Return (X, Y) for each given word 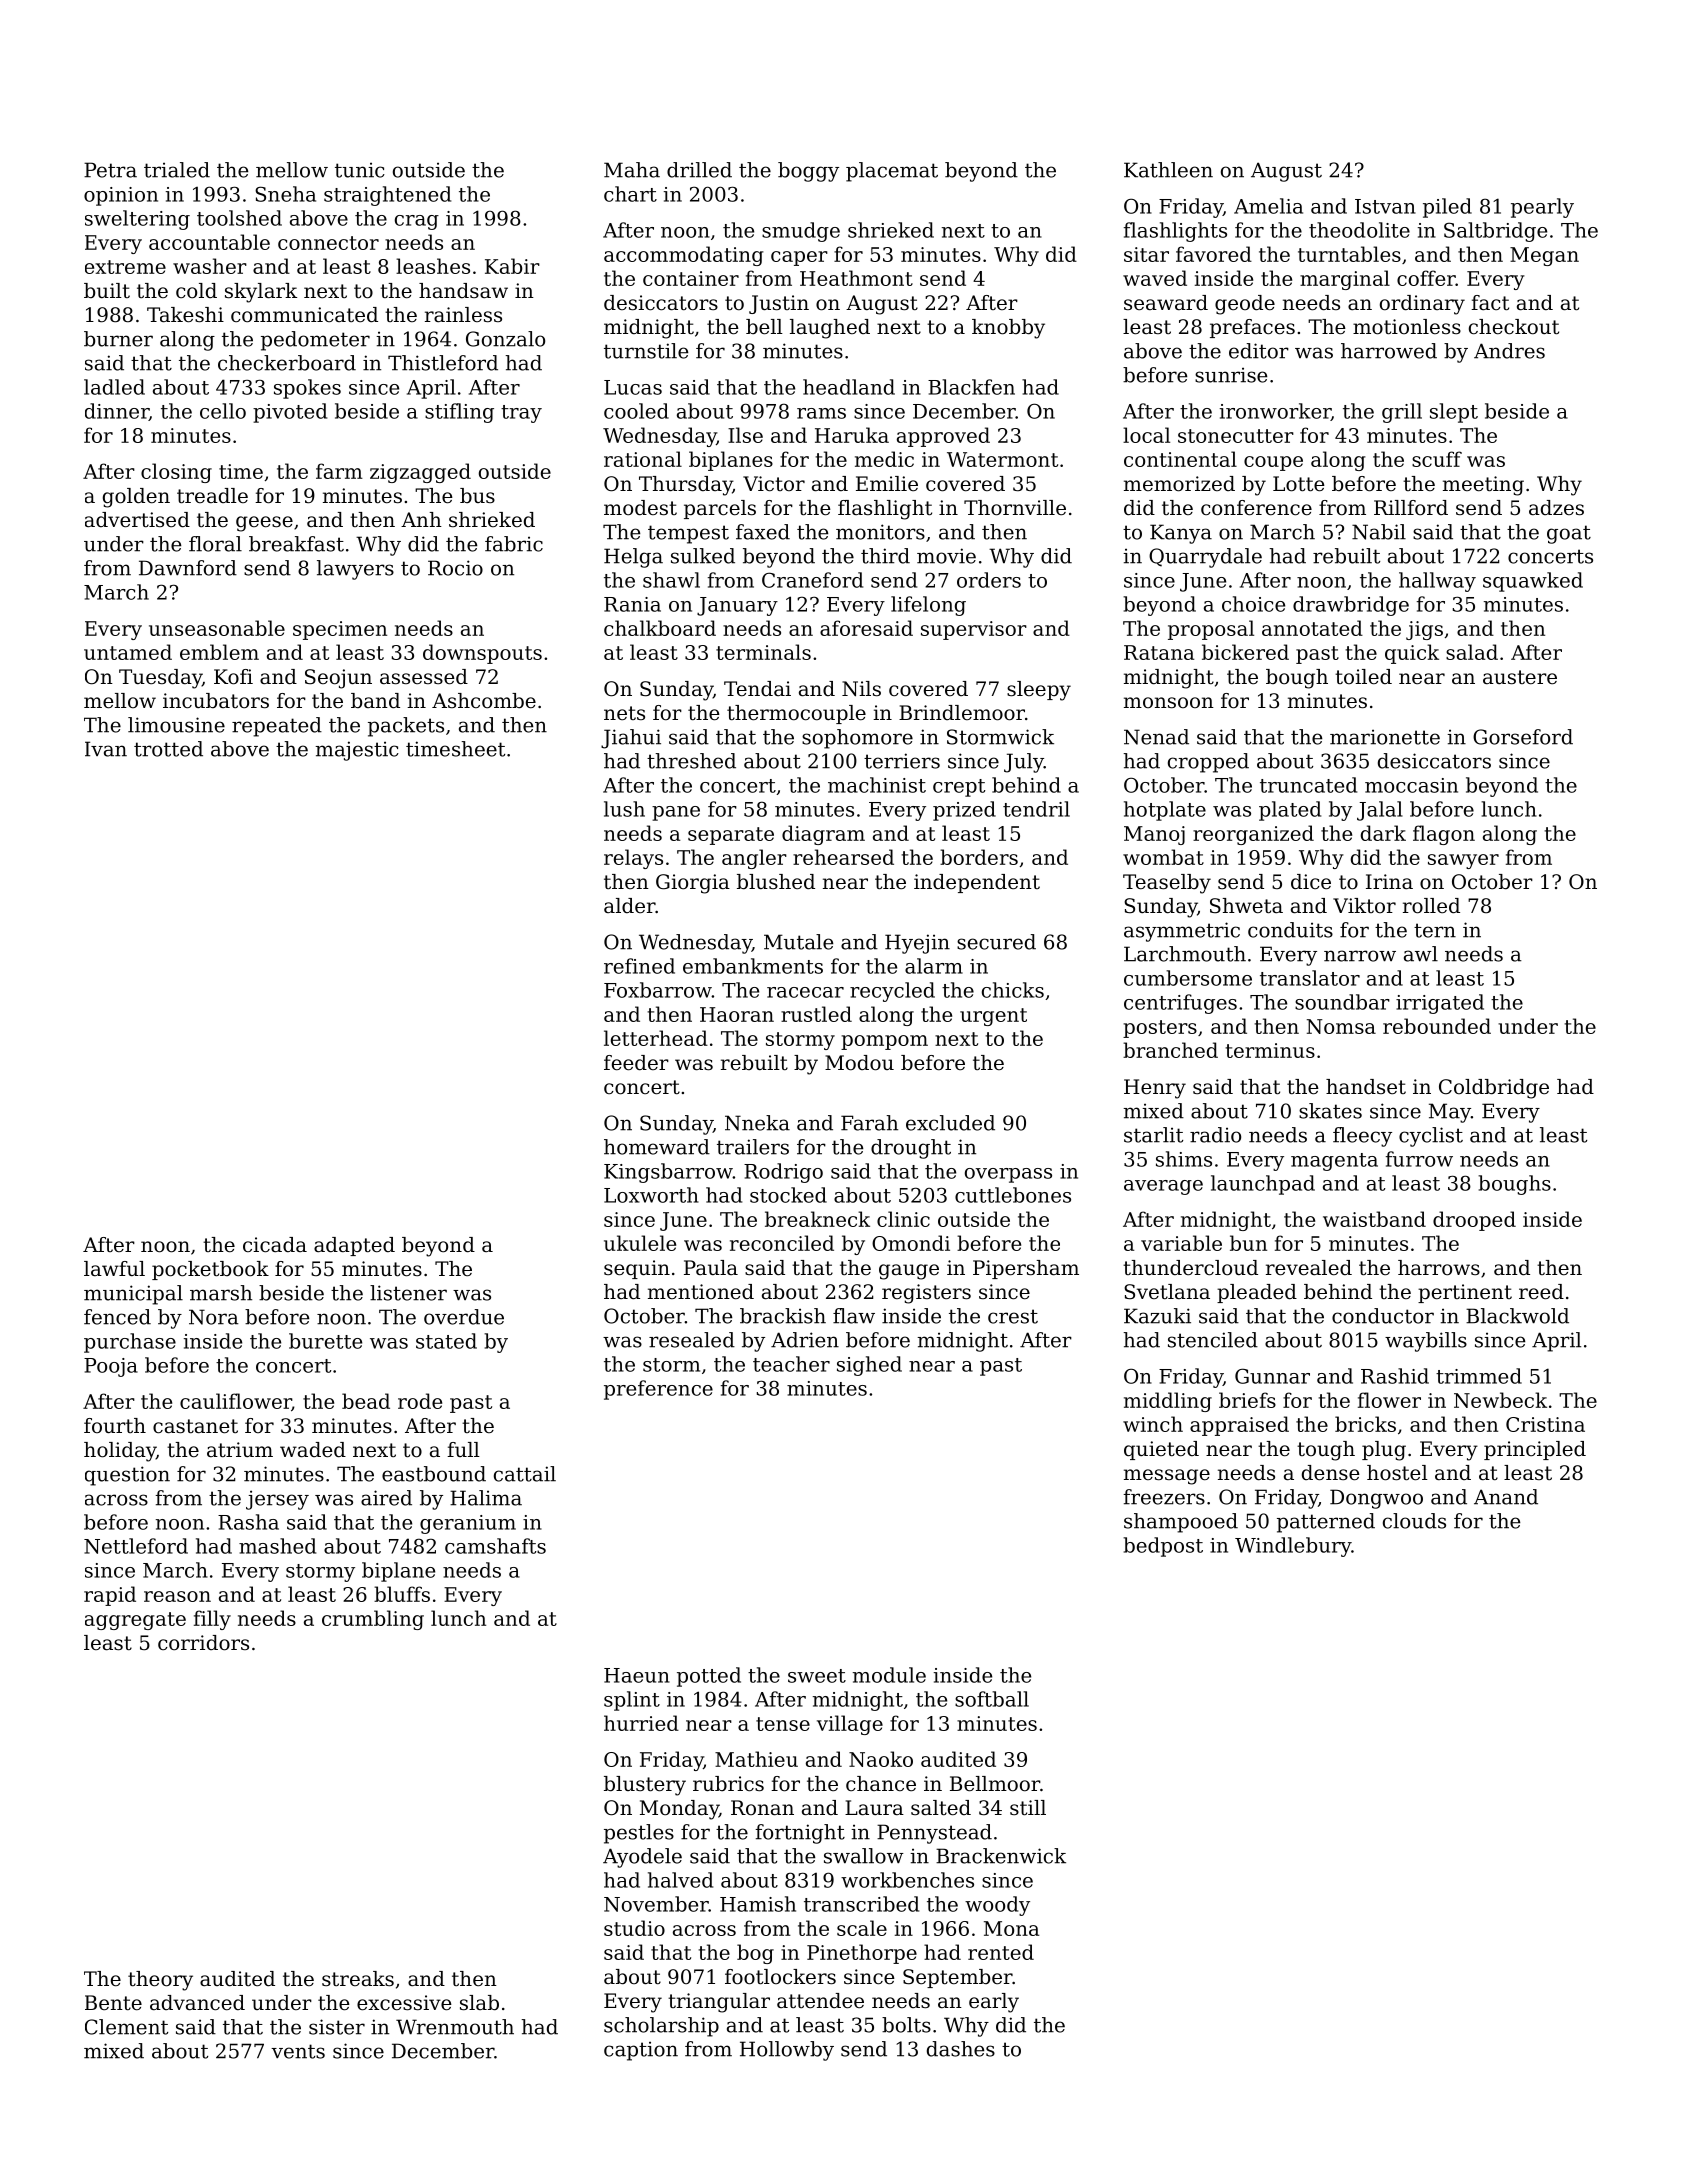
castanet (195, 1426)
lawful (114, 1268)
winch (1153, 1424)
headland (849, 387)
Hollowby (787, 2051)
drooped (1474, 1221)
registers (926, 1294)
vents (298, 2051)
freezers (1164, 1497)
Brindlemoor (962, 713)
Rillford (1411, 508)
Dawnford (188, 568)
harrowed (1389, 351)
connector (328, 243)
